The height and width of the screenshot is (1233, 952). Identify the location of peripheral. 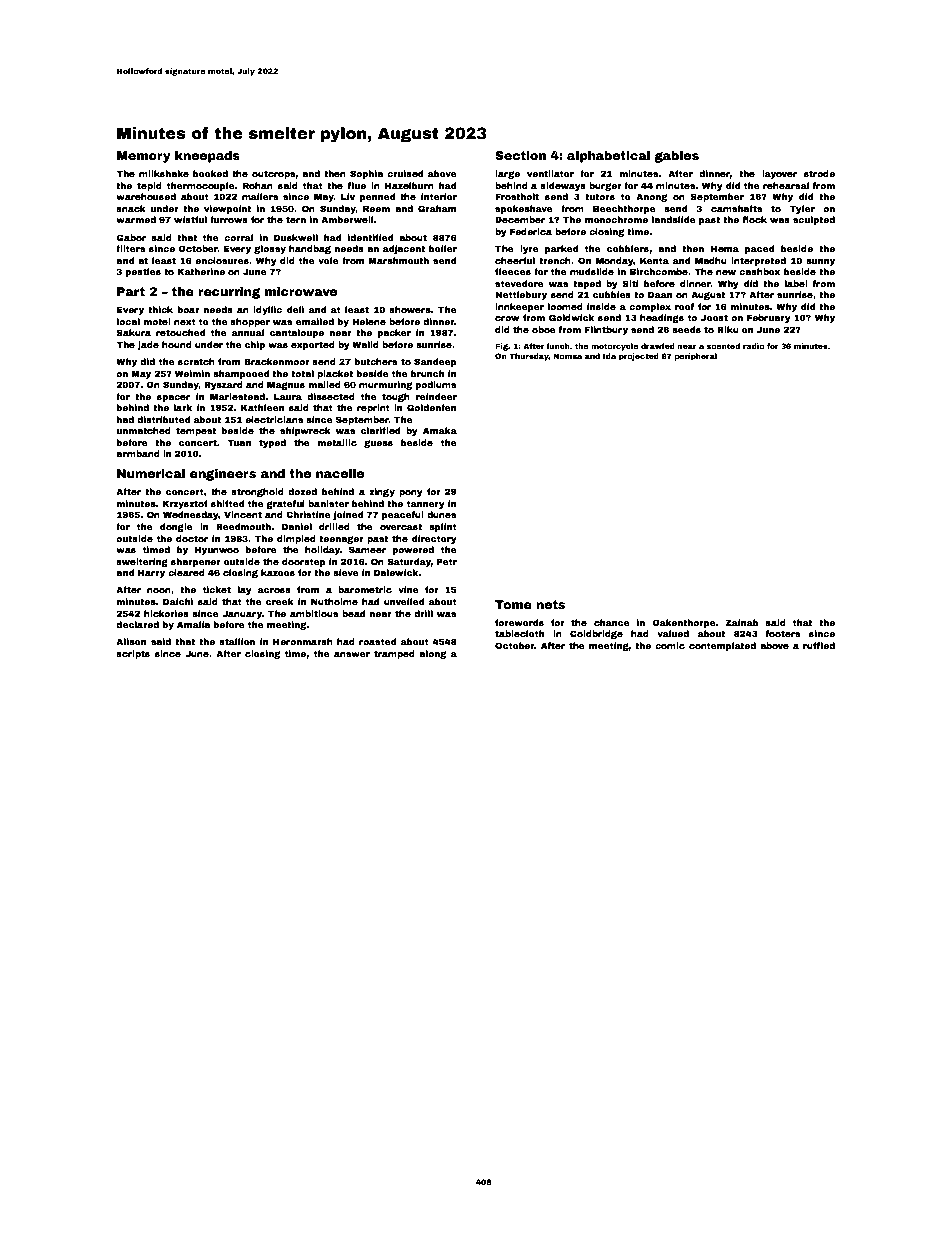
(695, 357).
